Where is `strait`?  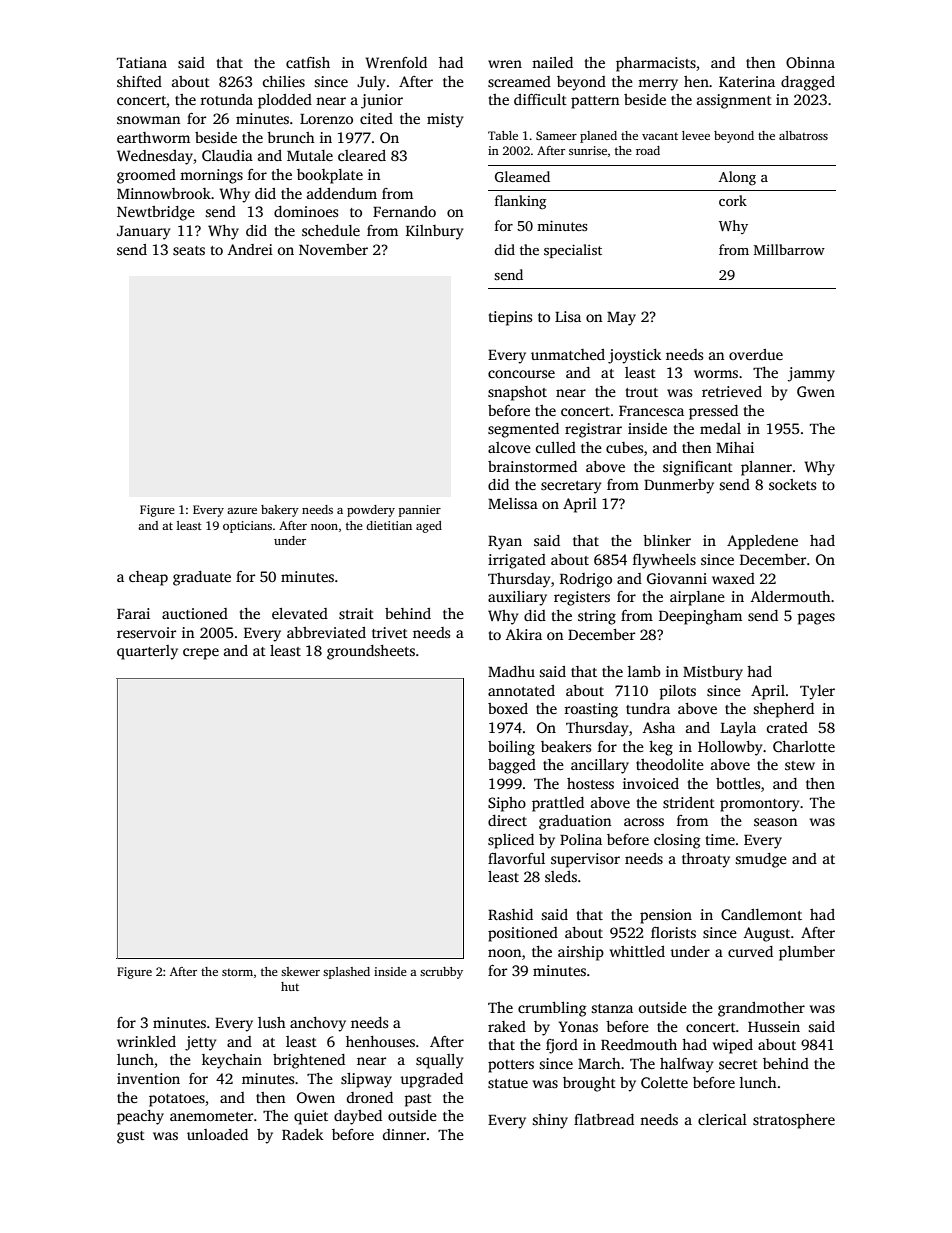
strait is located at coordinates (356, 613).
